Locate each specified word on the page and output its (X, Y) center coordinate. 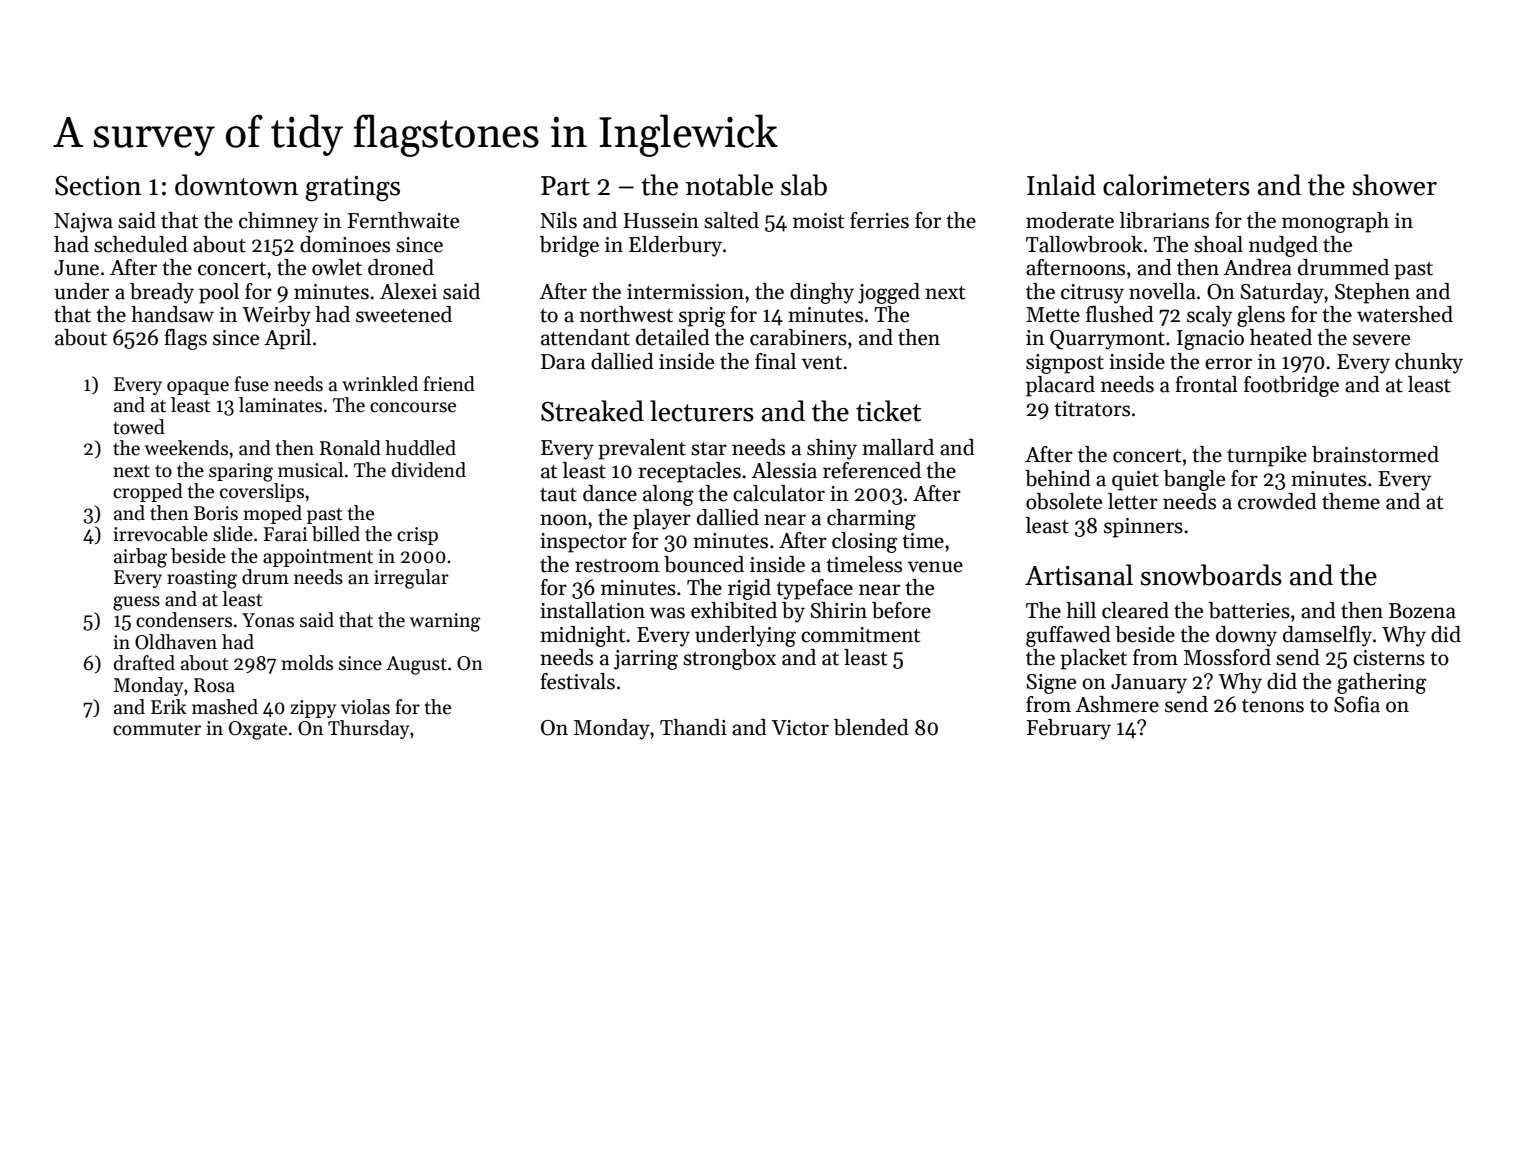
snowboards (1211, 575)
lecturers (702, 411)
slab (804, 185)
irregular (411, 579)
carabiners (798, 337)
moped (273, 514)
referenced (872, 470)
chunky (1429, 363)
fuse (251, 384)
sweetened (404, 314)
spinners (1143, 528)
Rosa (214, 685)
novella (1162, 291)
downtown (236, 185)
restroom (617, 566)
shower (1395, 185)
